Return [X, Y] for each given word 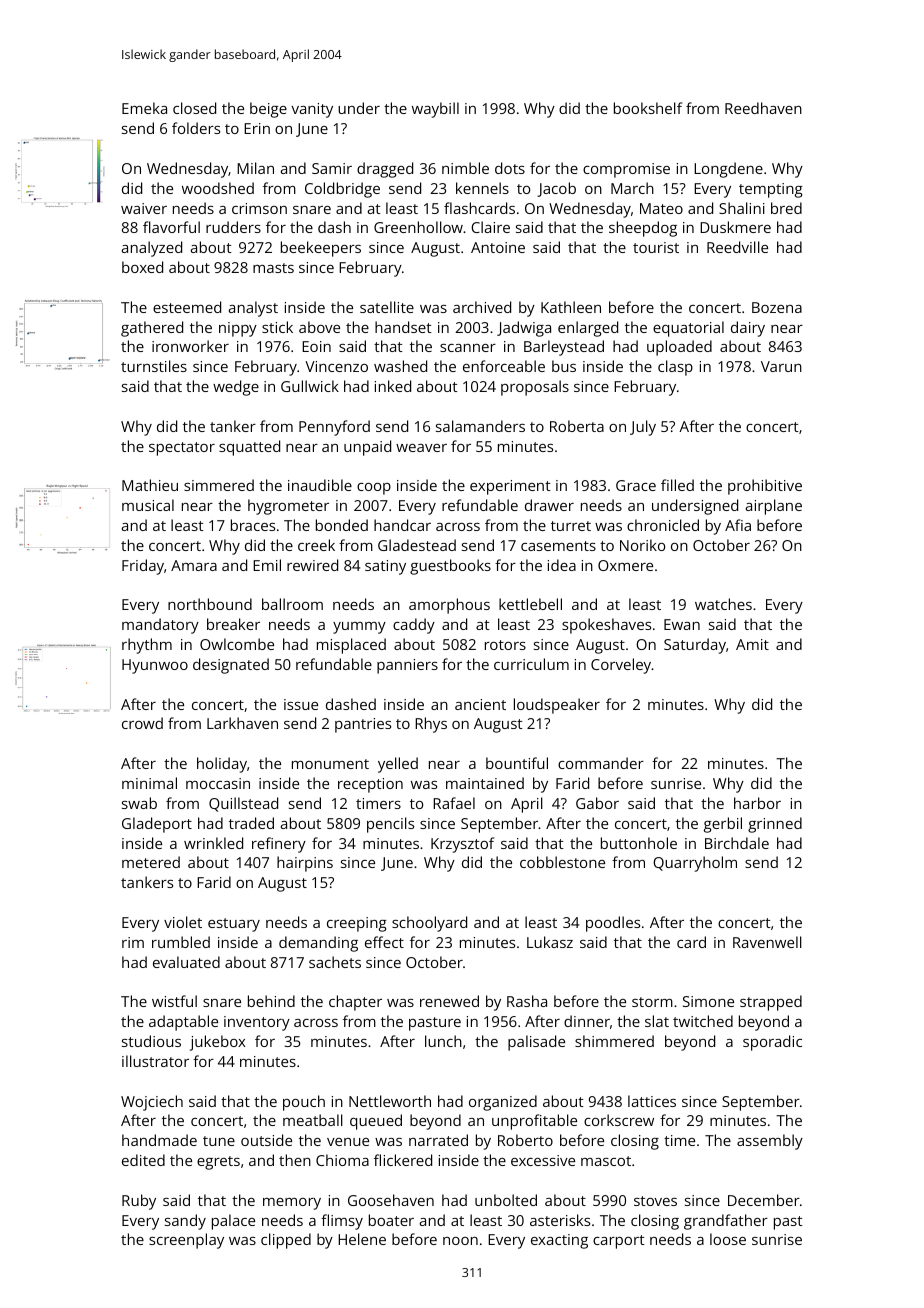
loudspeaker [557, 706]
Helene [362, 1239]
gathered [152, 329]
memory [292, 1204]
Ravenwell [767, 942]
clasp [675, 368]
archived [482, 307]
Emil [267, 565]
